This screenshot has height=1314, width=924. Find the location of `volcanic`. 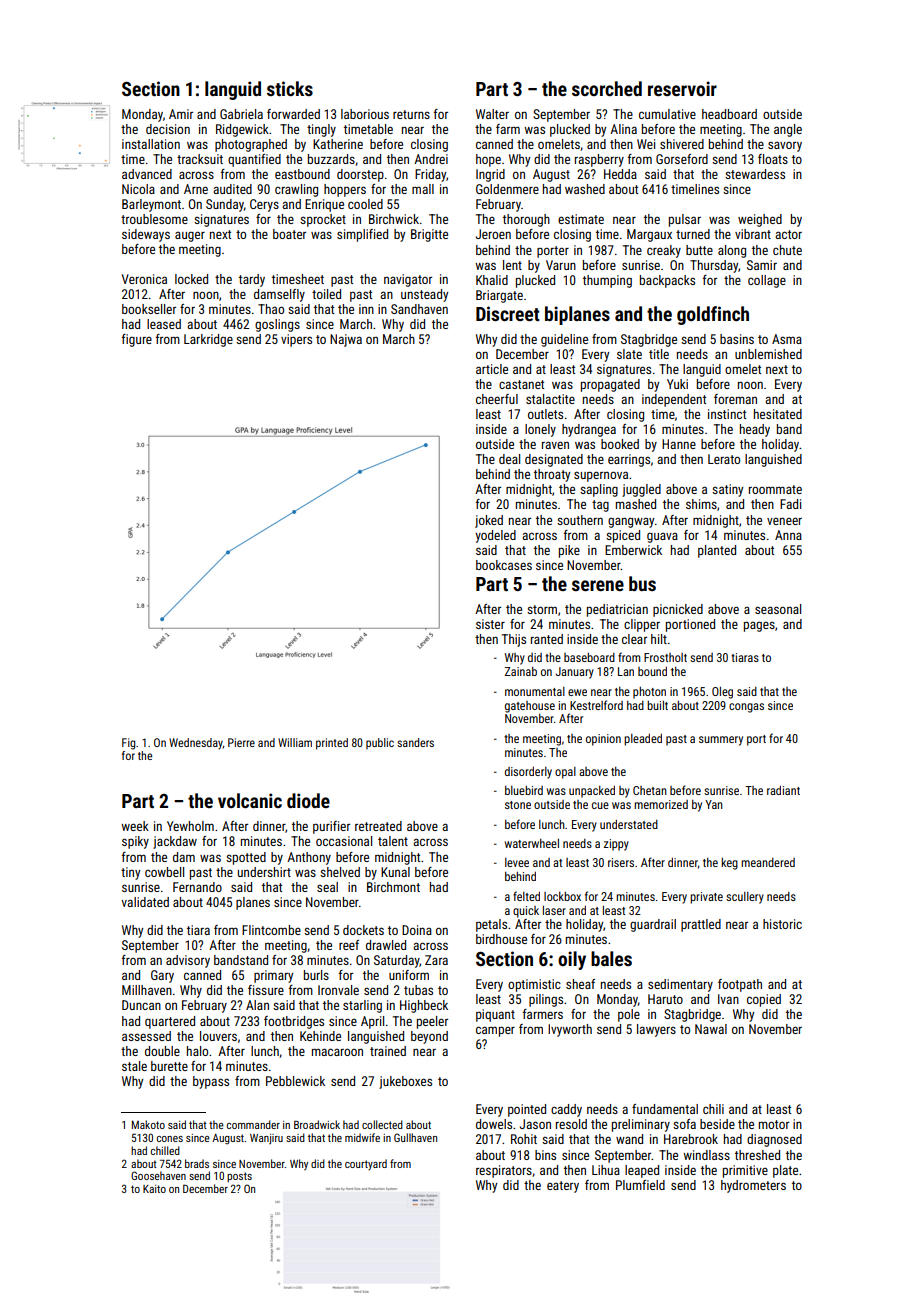

volcanic is located at coordinates (250, 800).
